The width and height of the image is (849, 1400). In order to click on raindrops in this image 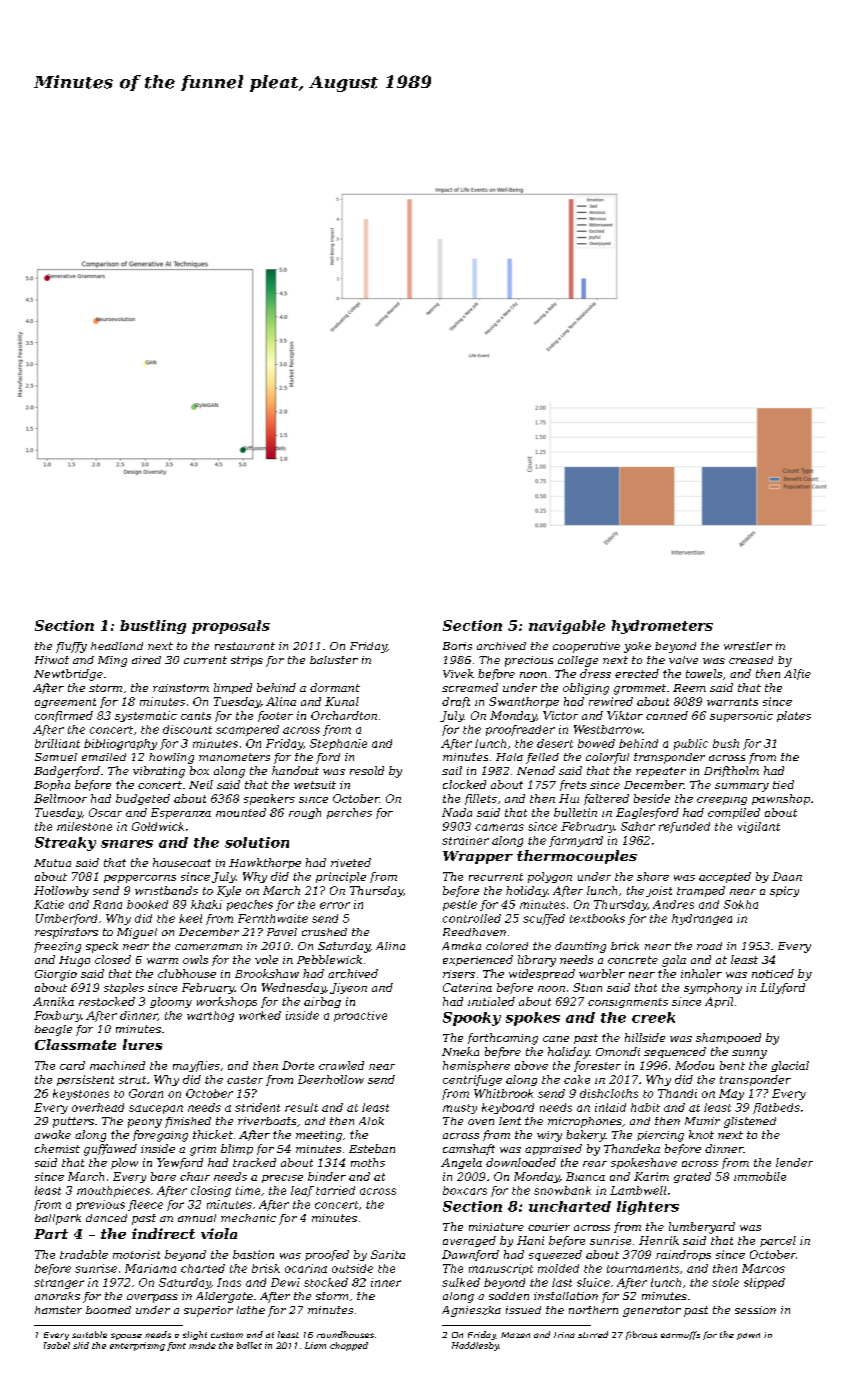, I will do `click(683, 1255)`.
